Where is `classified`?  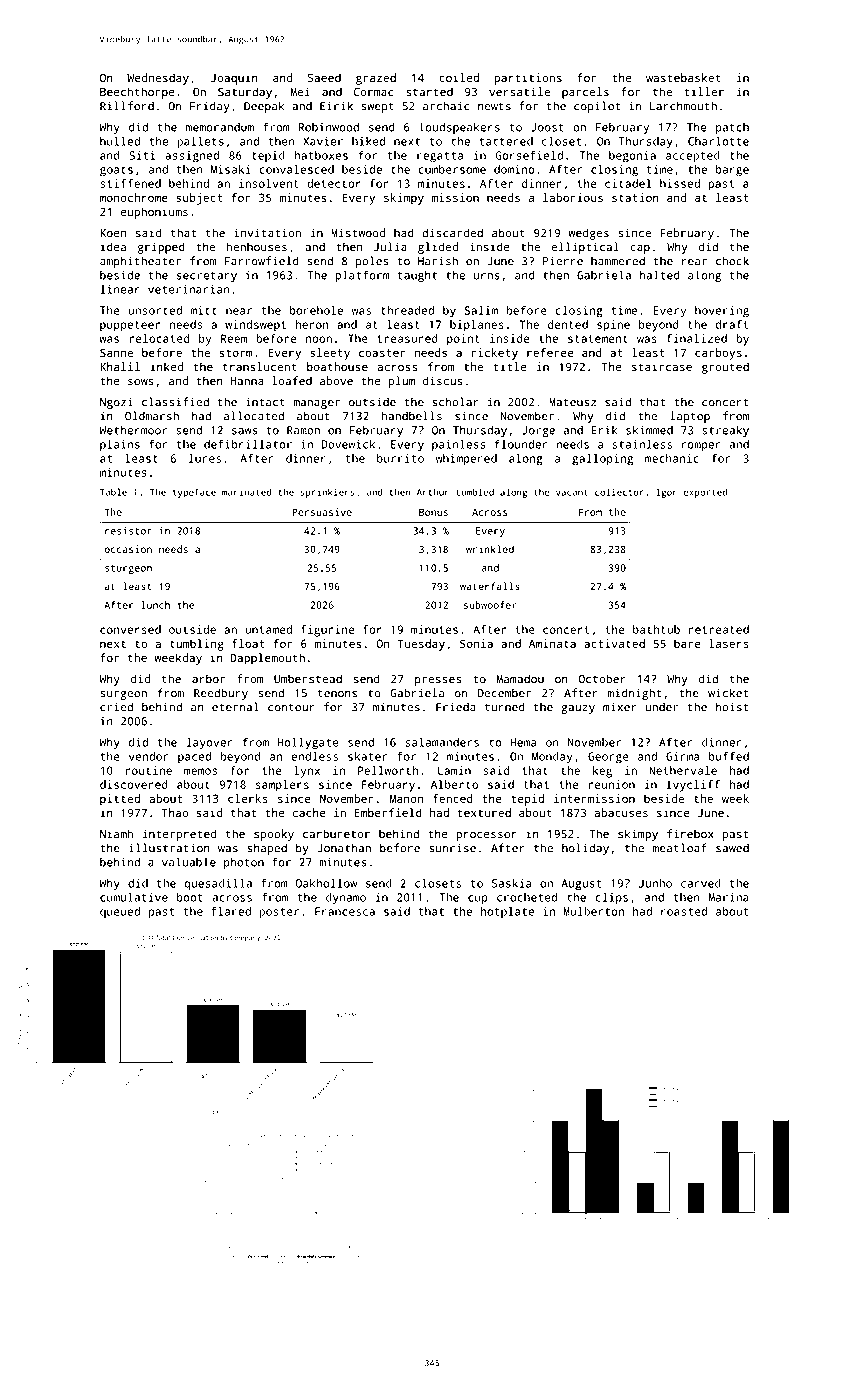
classified is located at coordinates (175, 402).
